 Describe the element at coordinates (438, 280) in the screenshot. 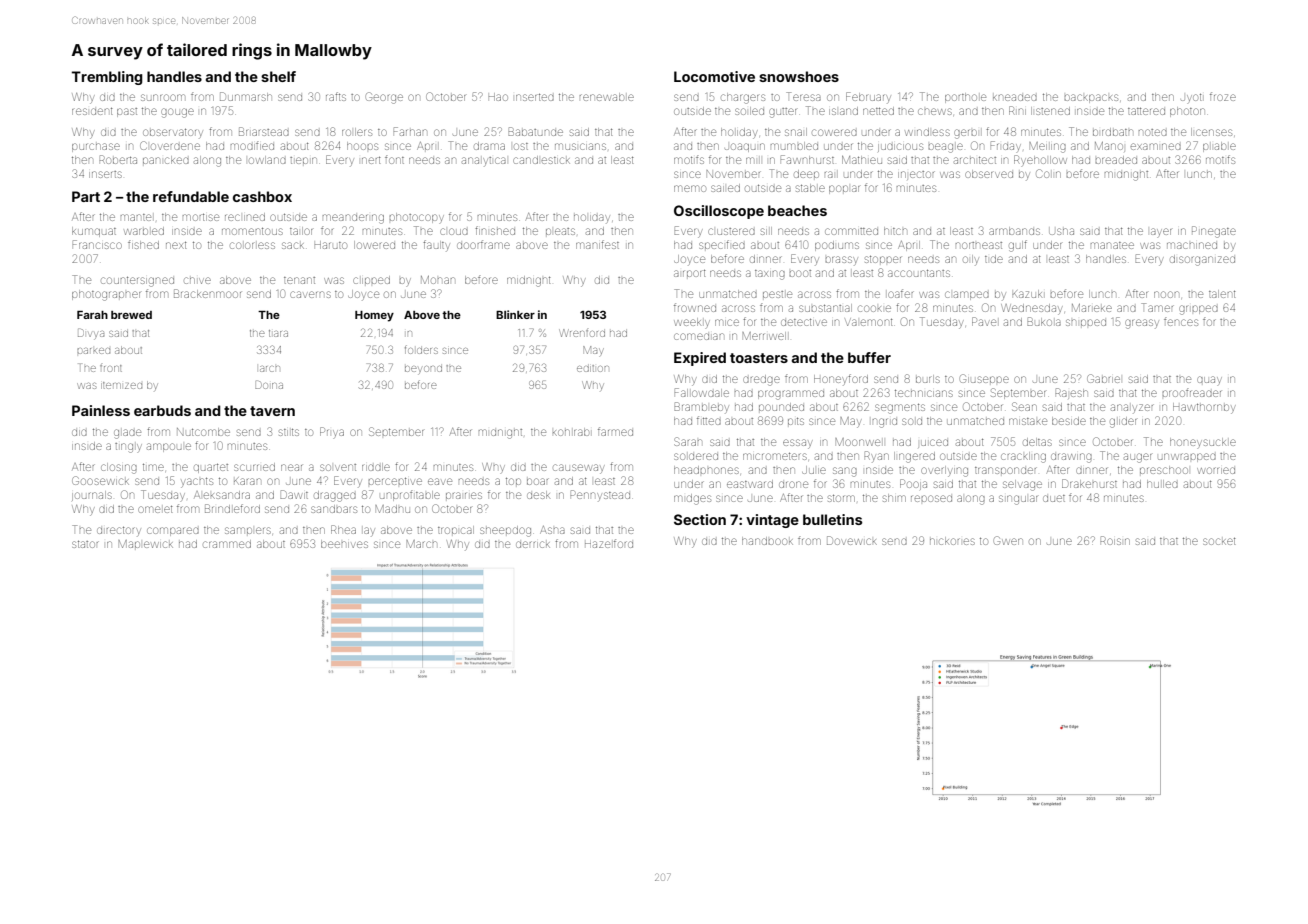

I see `Mohan` at that location.
